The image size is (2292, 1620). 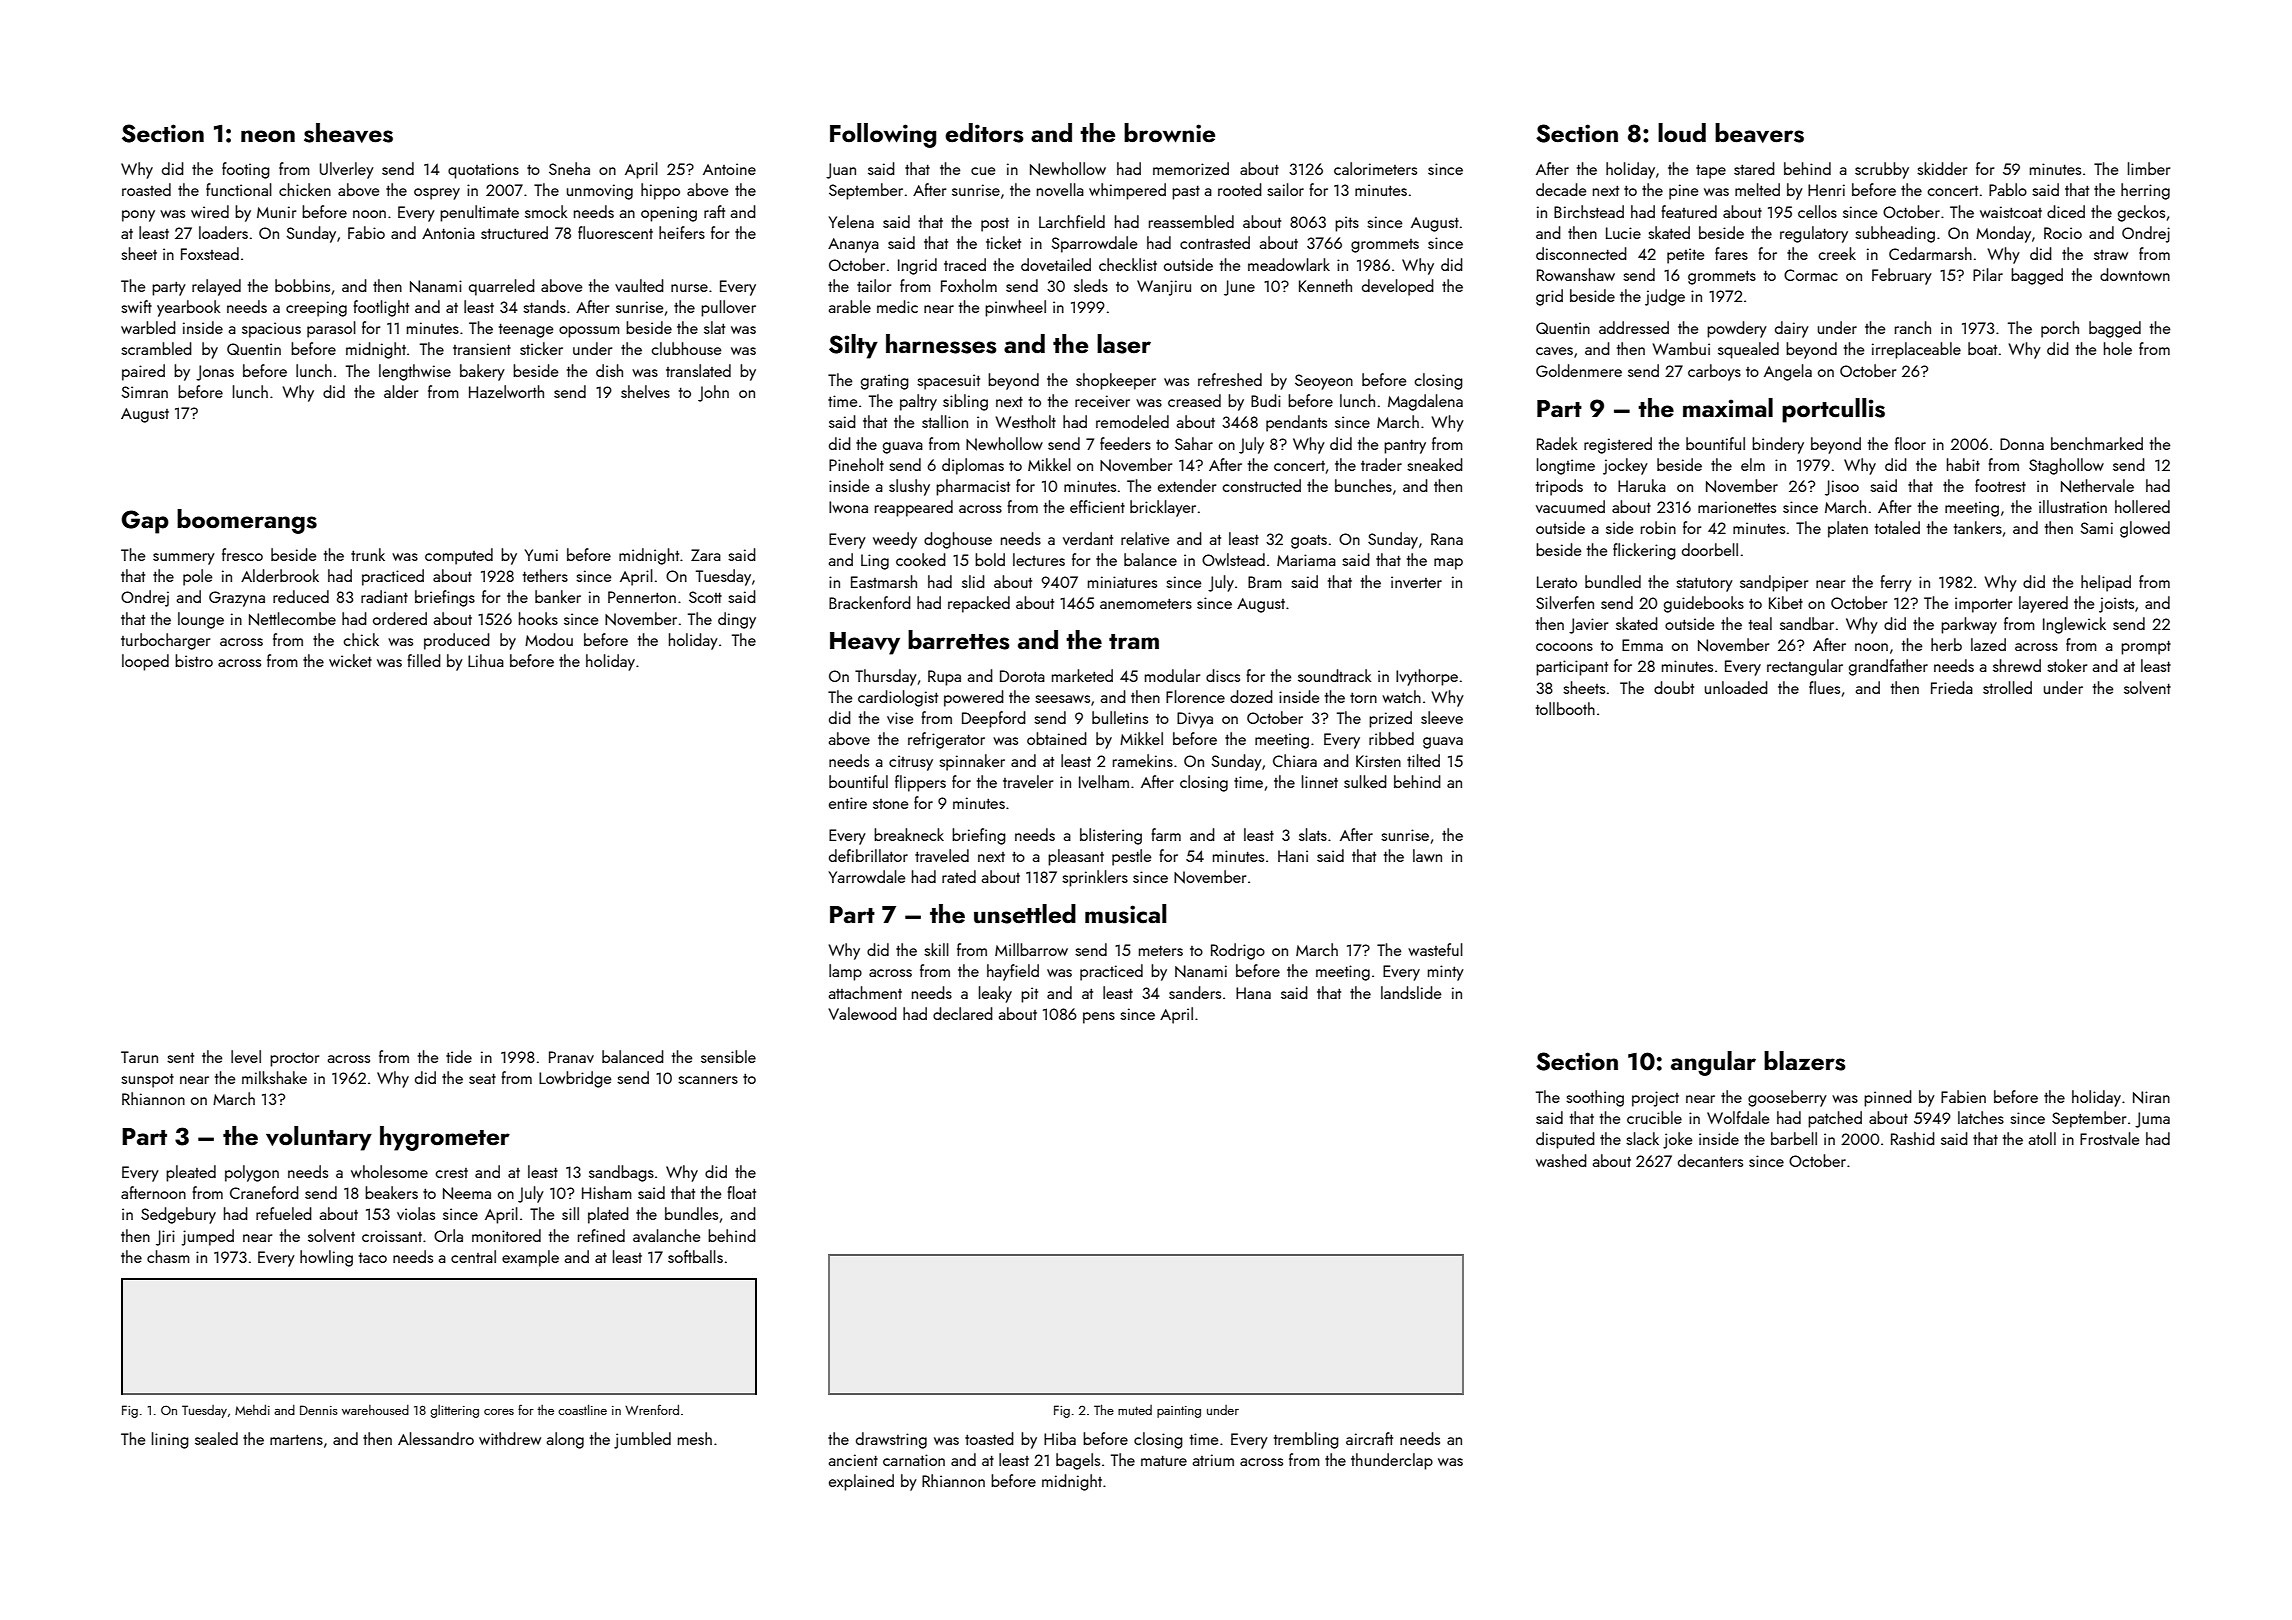 What do you see at coordinates (695, 1256) in the screenshot?
I see `softballs` at bounding box center [695, 1256].
